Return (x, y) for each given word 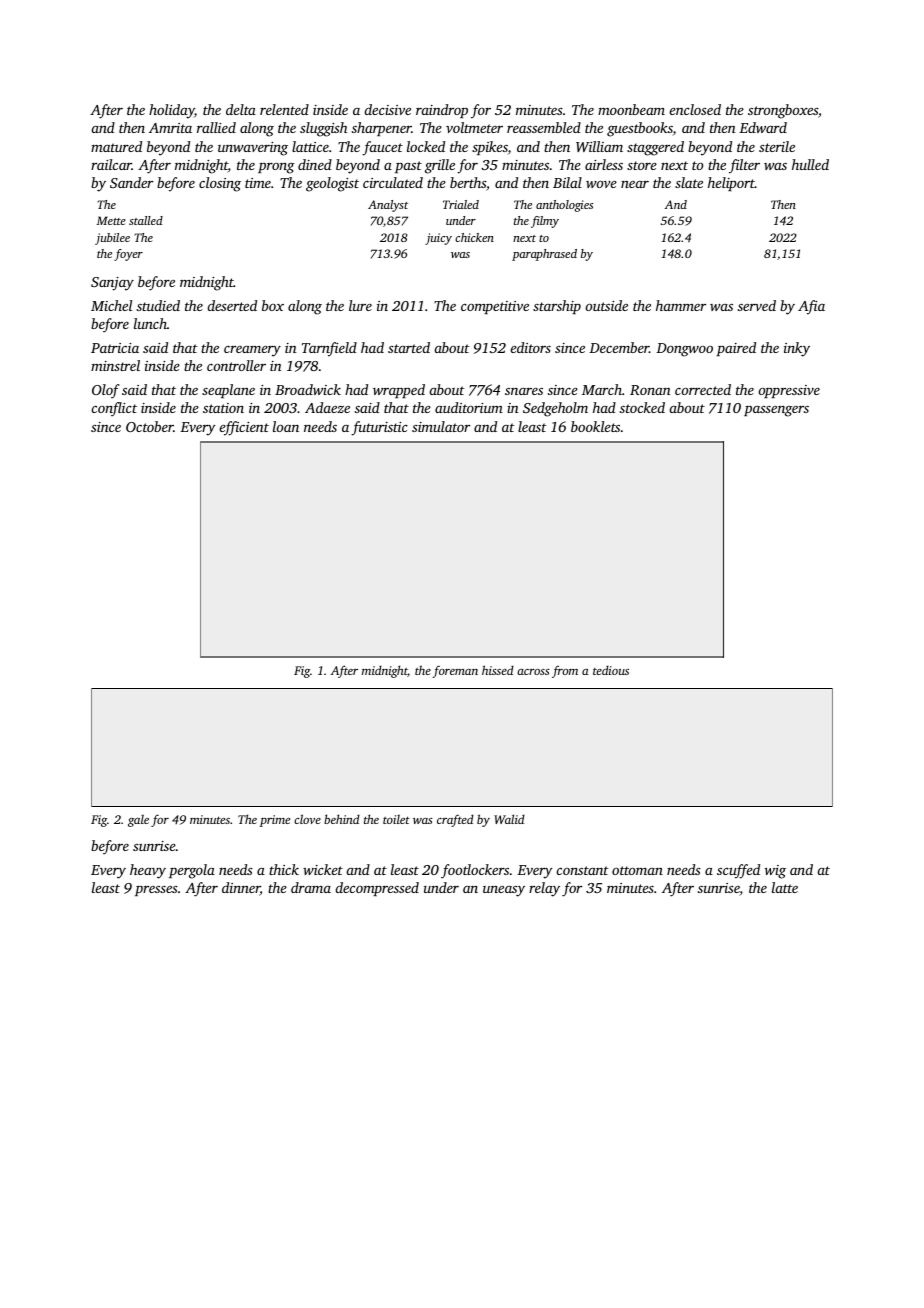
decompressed (377, 889)
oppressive (789, 391)
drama (311, 887)
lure (360, 305)
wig (775, 872)
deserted (232, 305)
